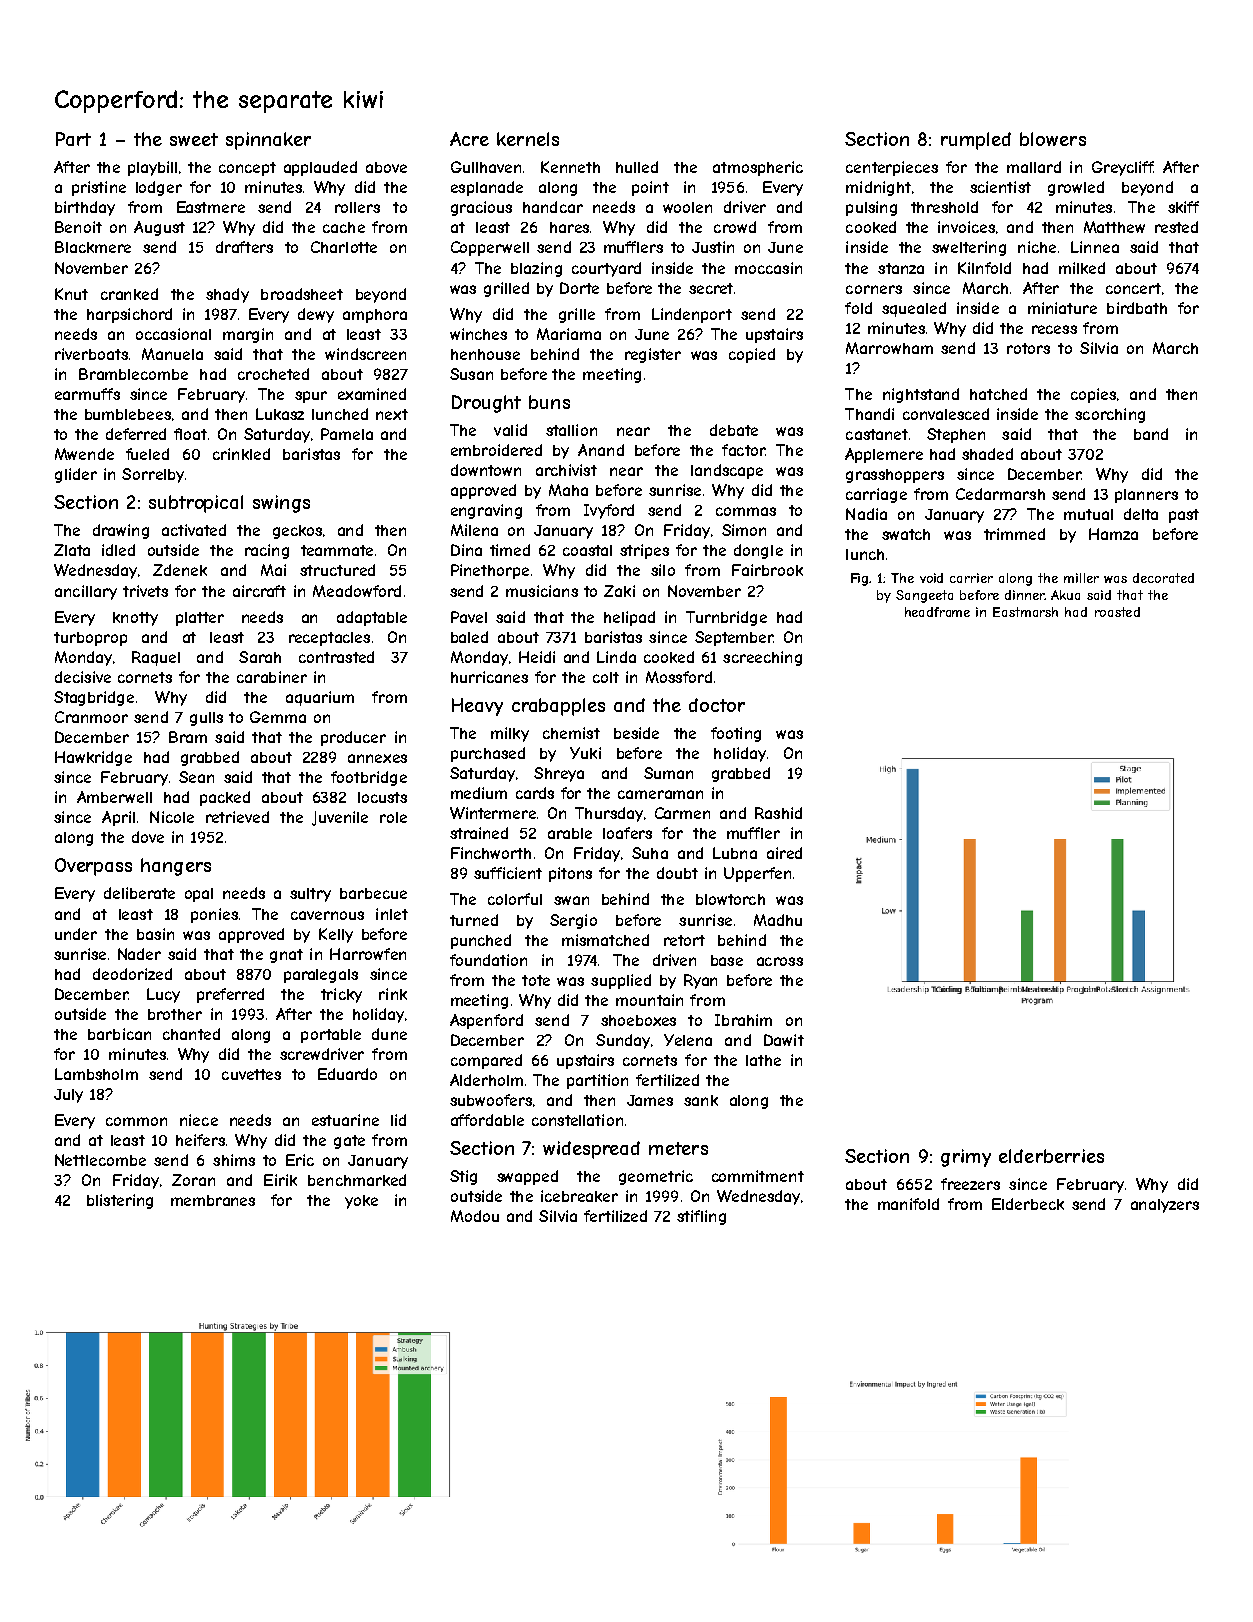 This screenshot has height=1622, width=1253. Describe the element at coordinates (730, 899) in the screenshot. I see `blowtorch` at that location.
